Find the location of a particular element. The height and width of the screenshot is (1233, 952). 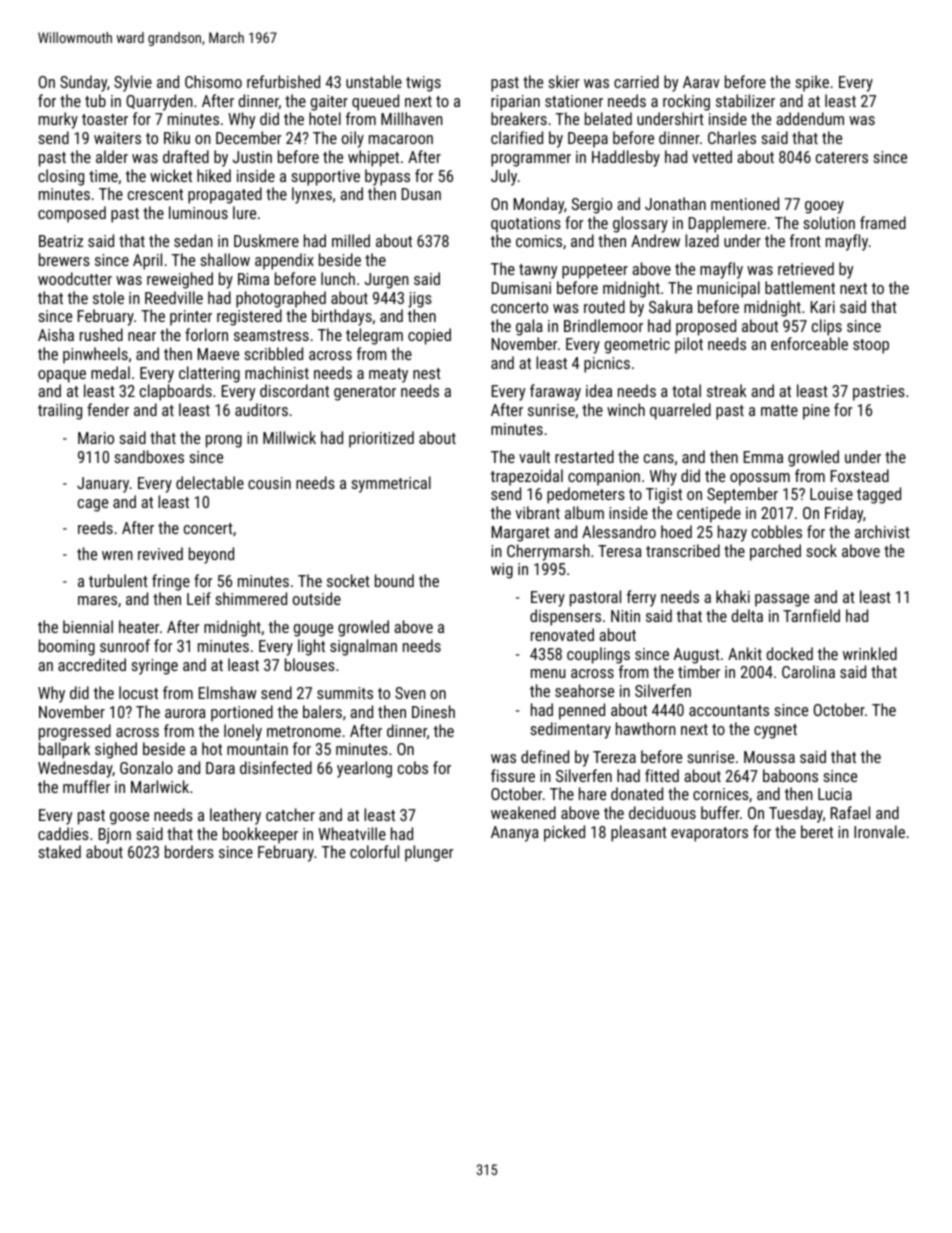

staked is located at coordinates (59, 851).
